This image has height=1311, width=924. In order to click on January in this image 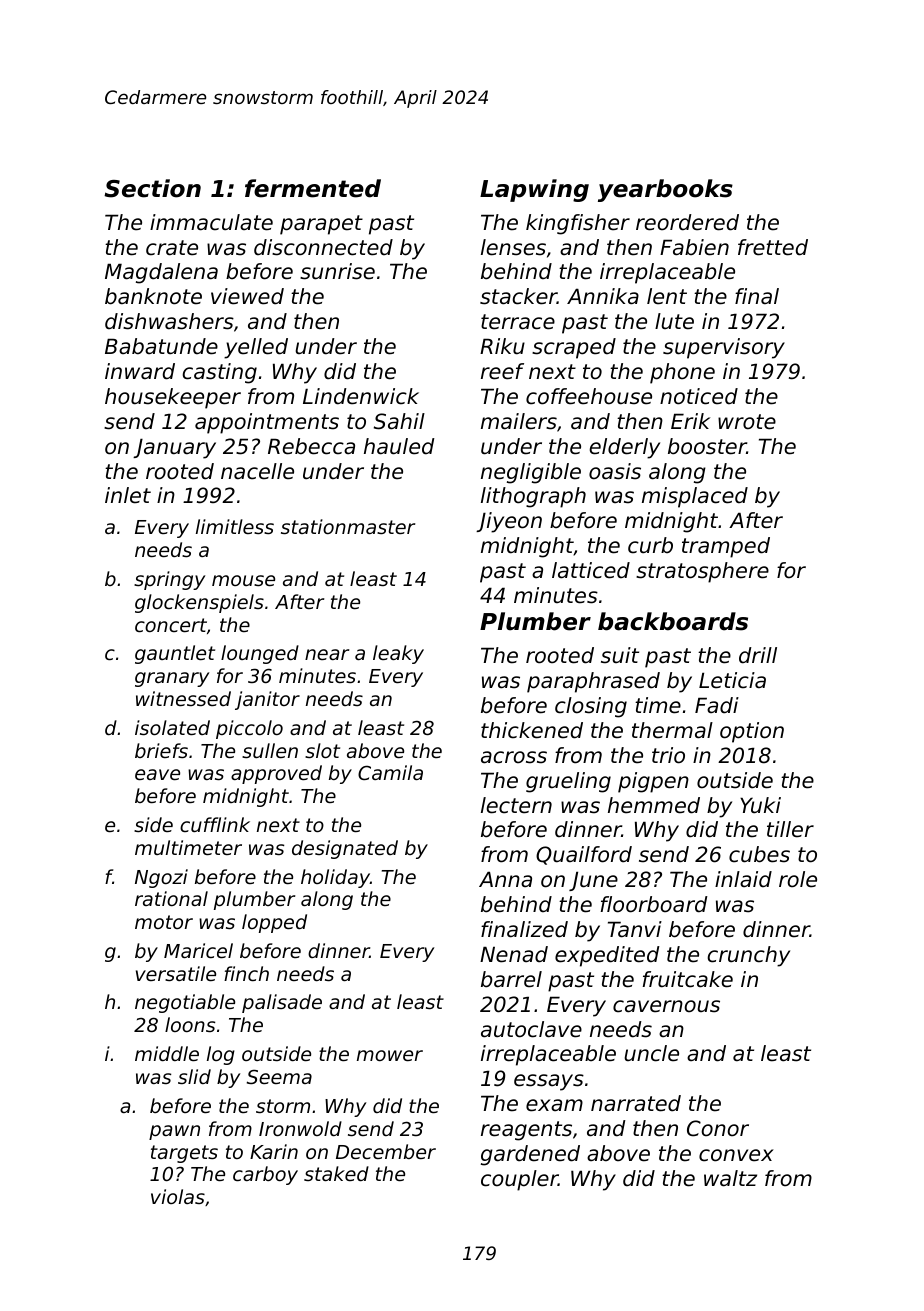, I will do `click(174, 448)`.
